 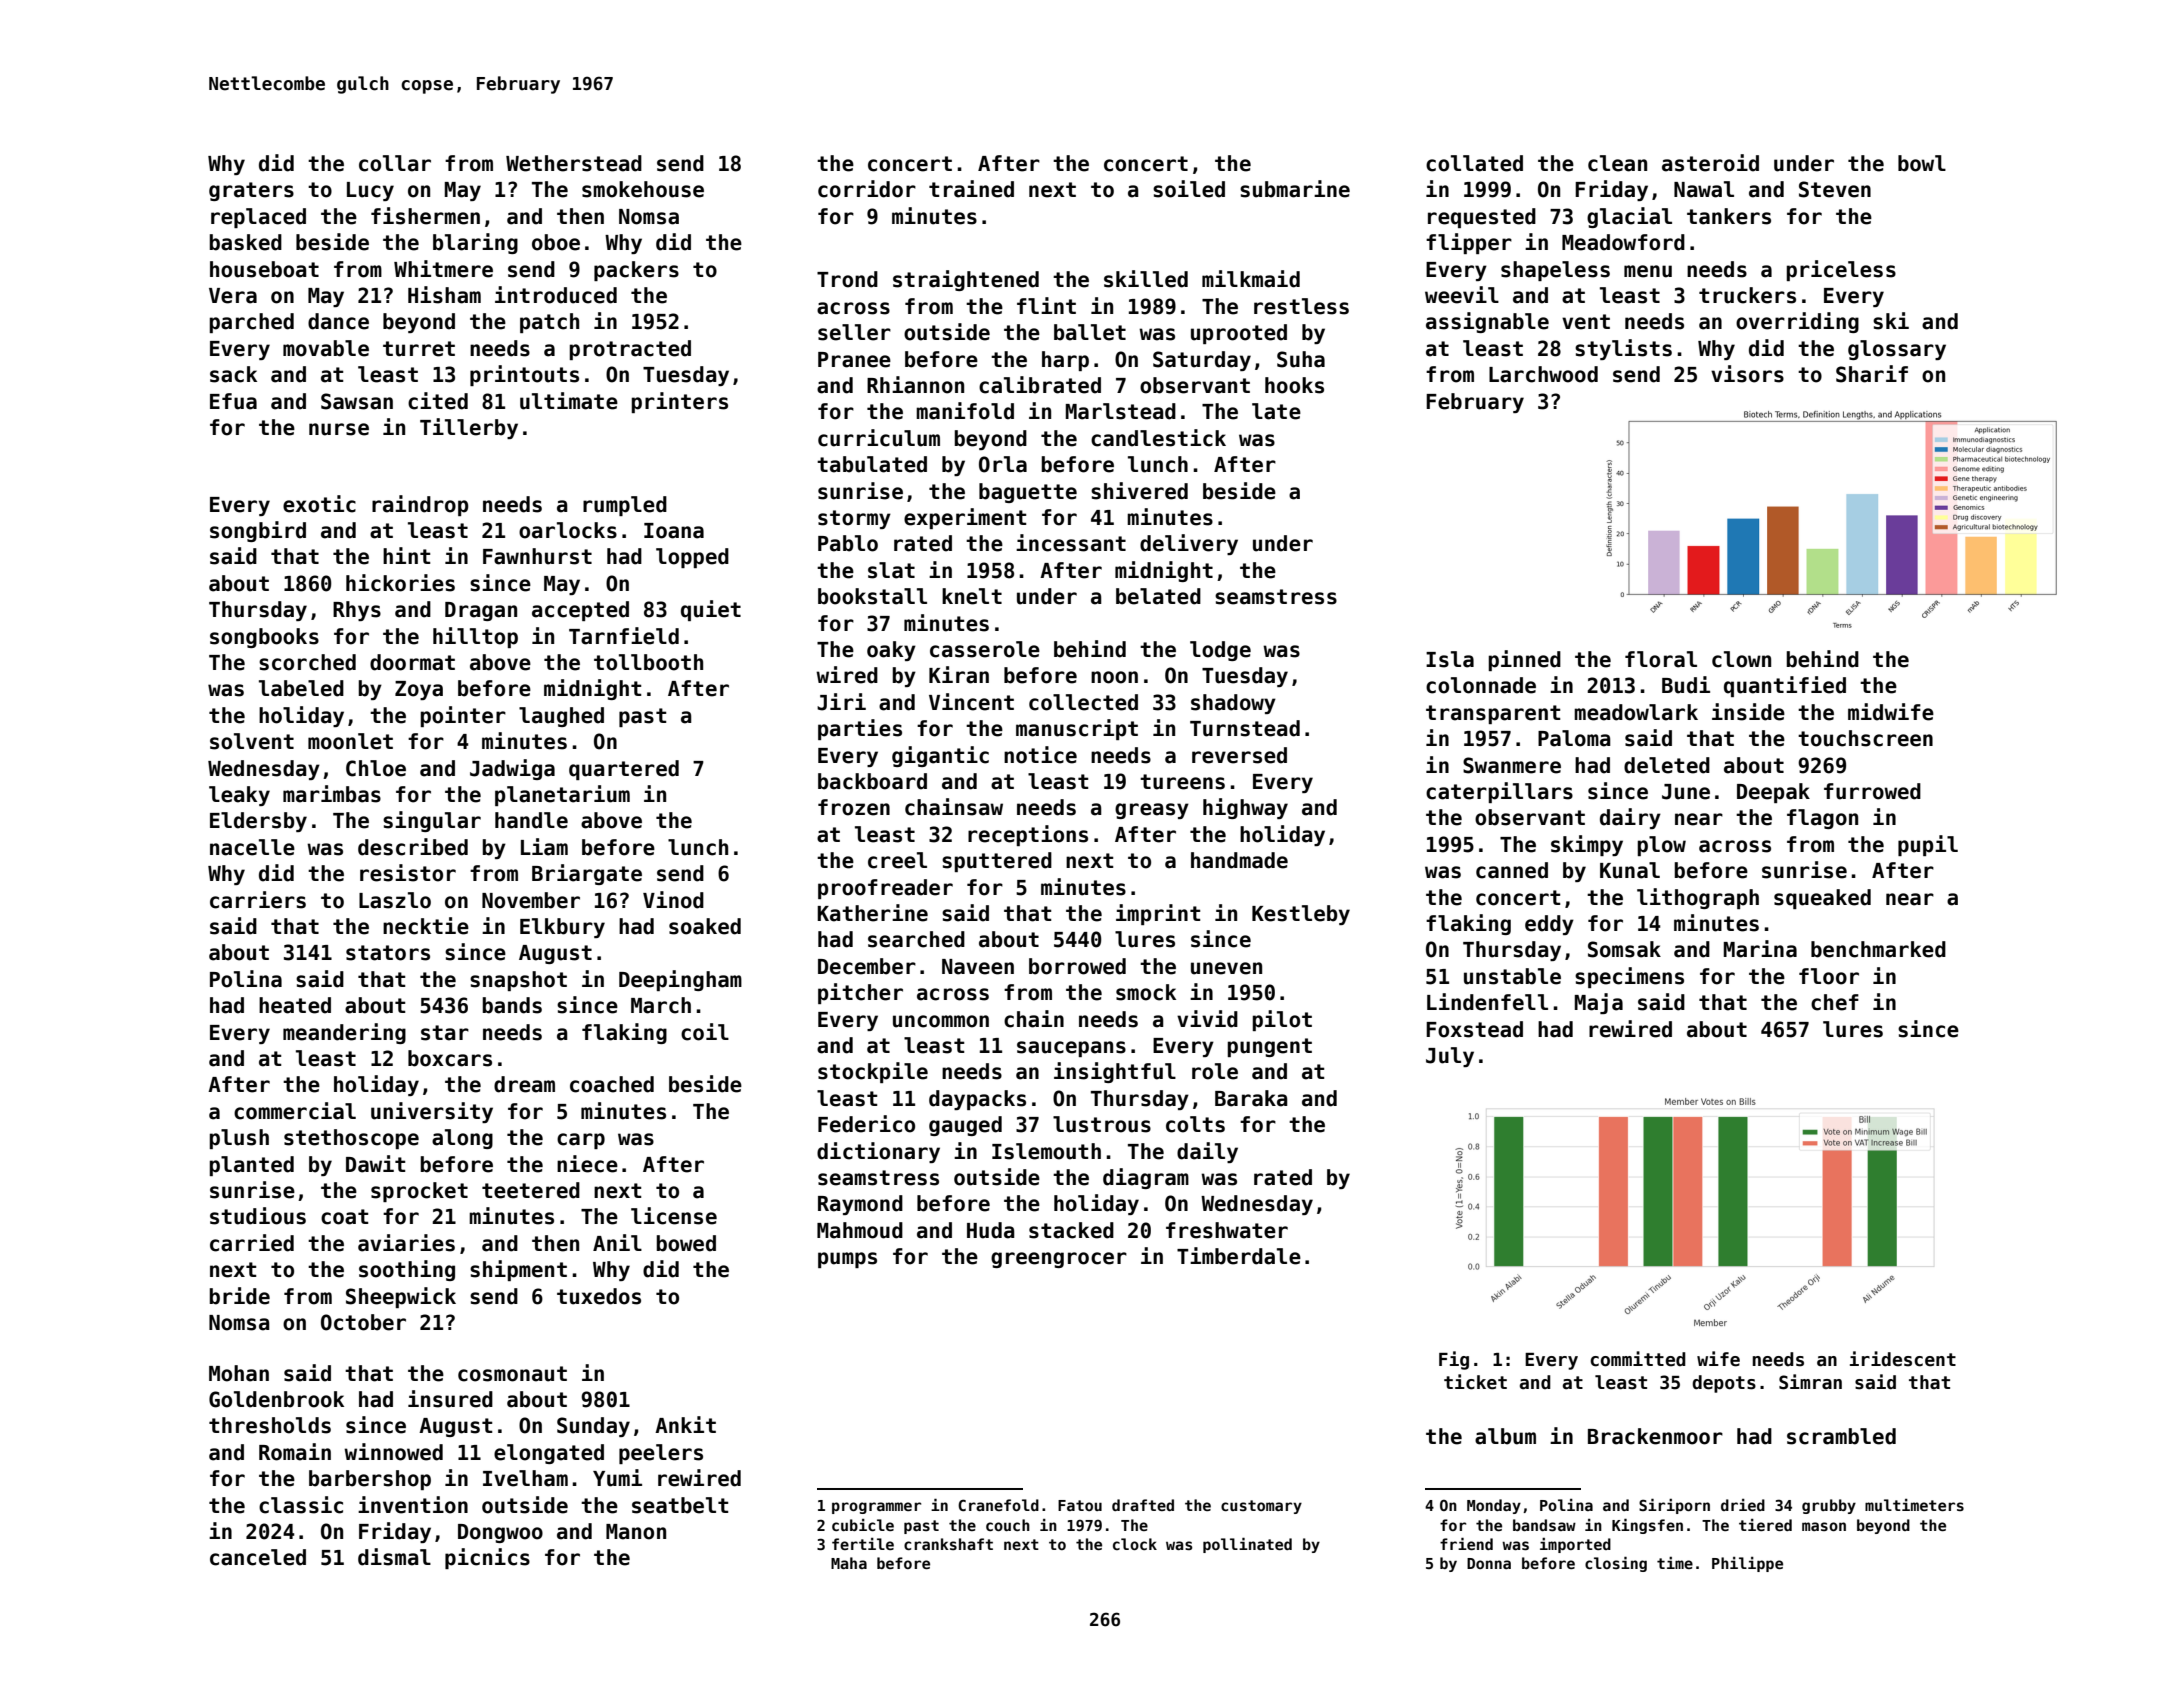 What do you see at coordinates (872, 781) in the screenshot?
I see `backboard` at bounding box center [872, 781].
